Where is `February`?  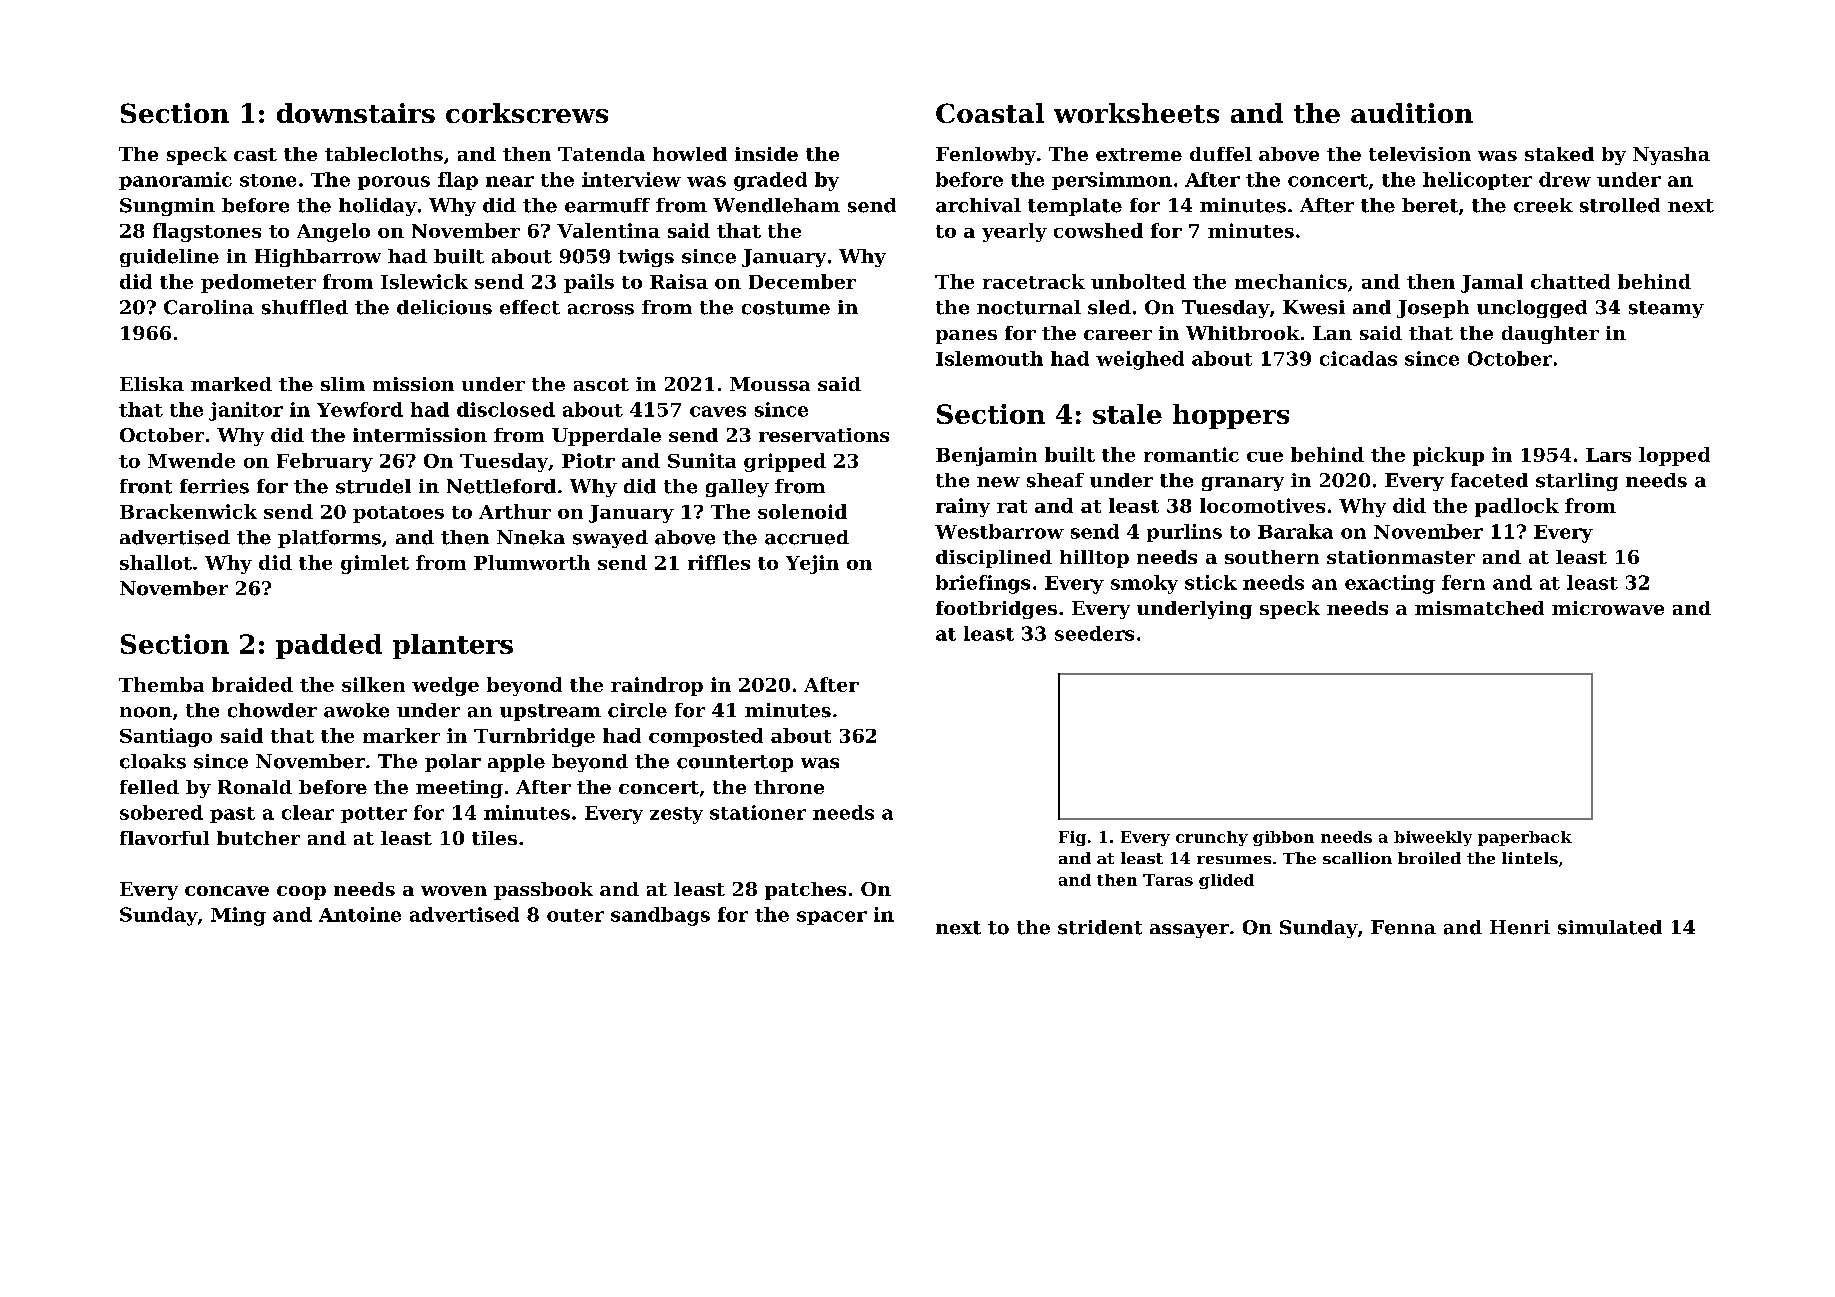
February is located at coordinates (325, 462).
